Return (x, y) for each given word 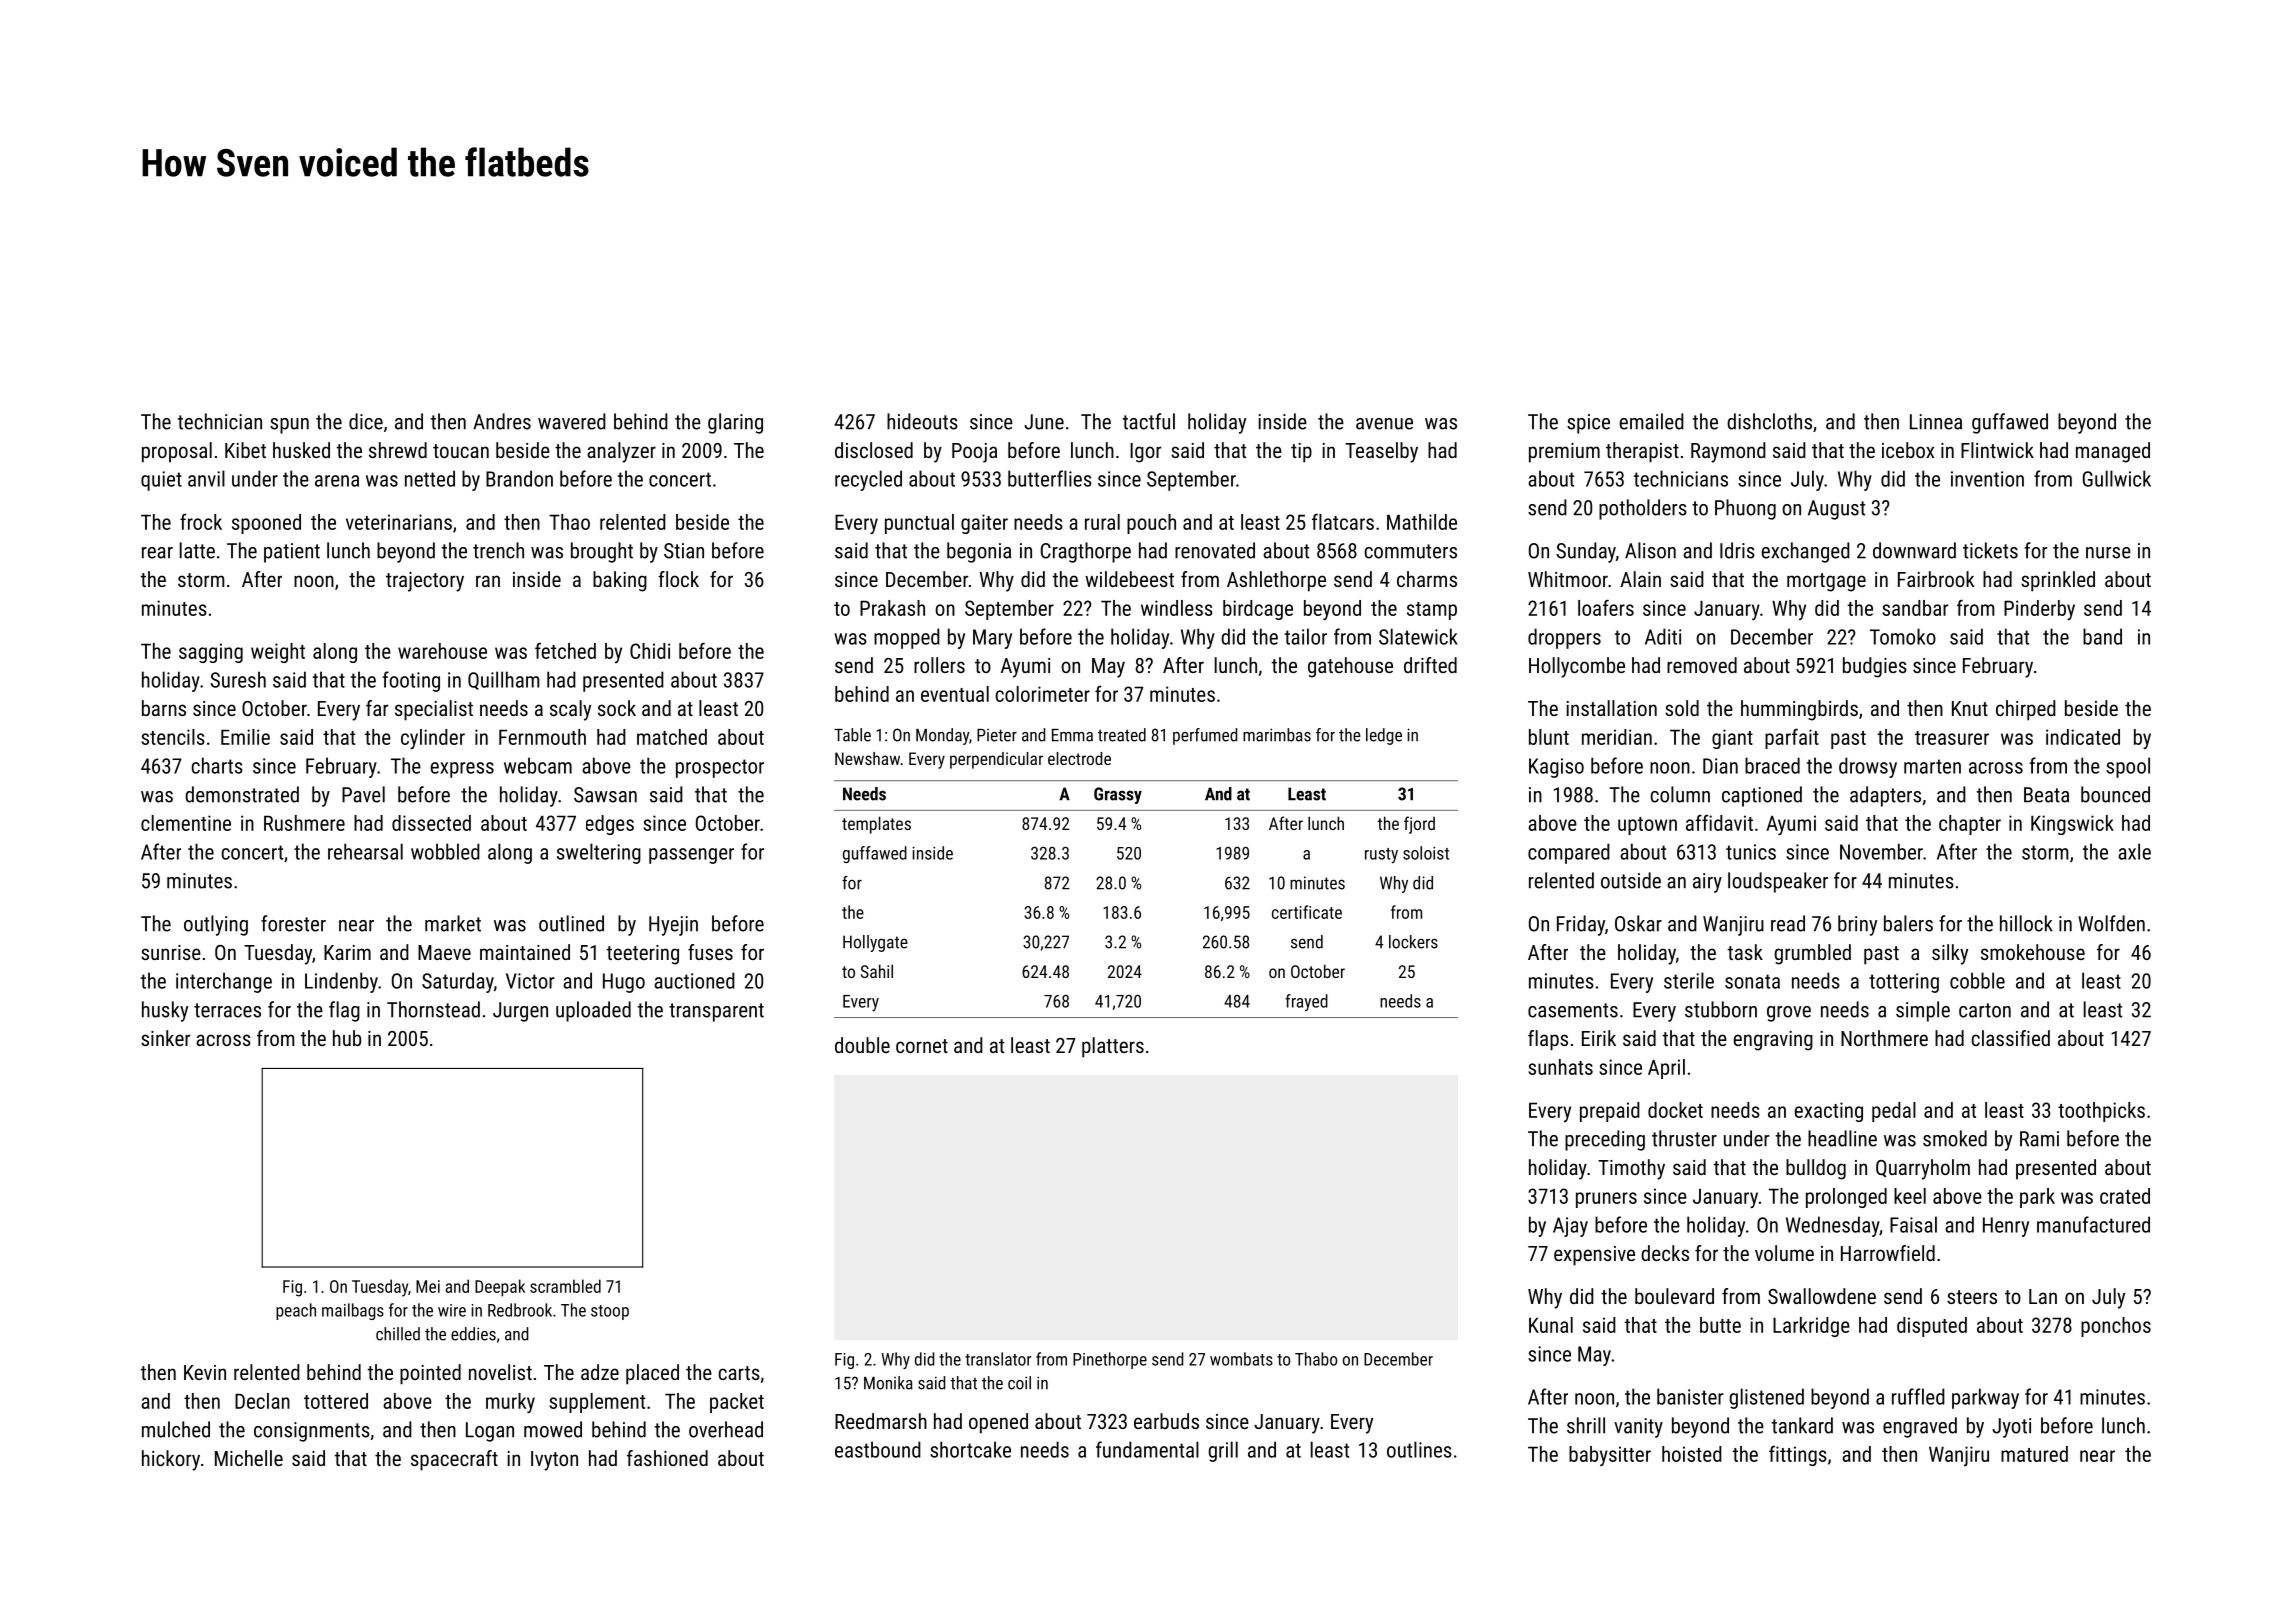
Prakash (892, 608)
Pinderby (2039, 610)
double (862, 1045)
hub (347, 1038)
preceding (1605, 1140)
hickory (171, 1460)
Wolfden (2111, 923)
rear (157, 553)
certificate (1307, 912)
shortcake (970, 1449)
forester (293, 923)
